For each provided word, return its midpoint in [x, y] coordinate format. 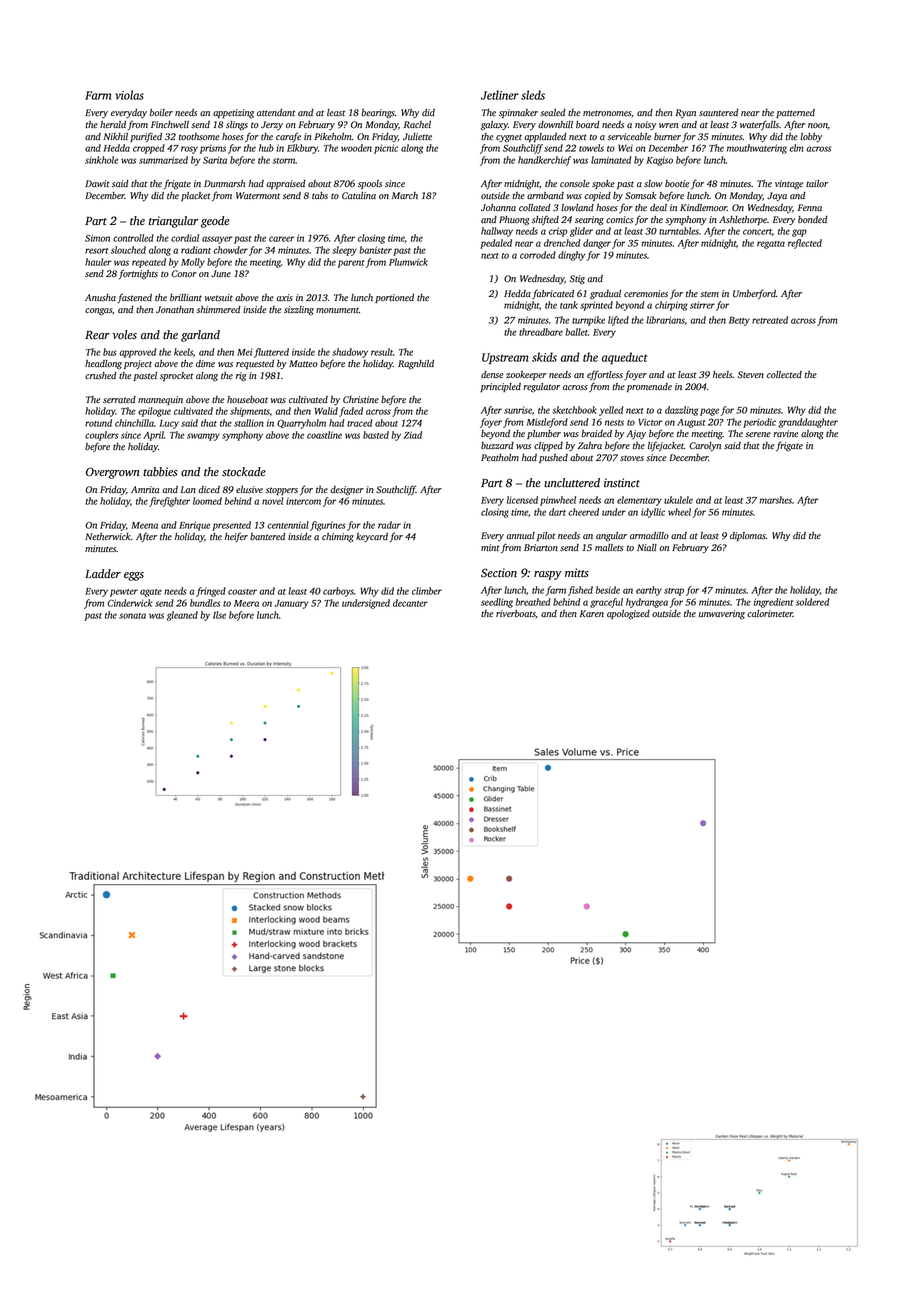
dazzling [681, 411]
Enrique [194, 526]
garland [200, 336]
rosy [189, 150]
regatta [771, 245]
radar [389, 525]
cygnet [509, 138]
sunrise [518, 410]
